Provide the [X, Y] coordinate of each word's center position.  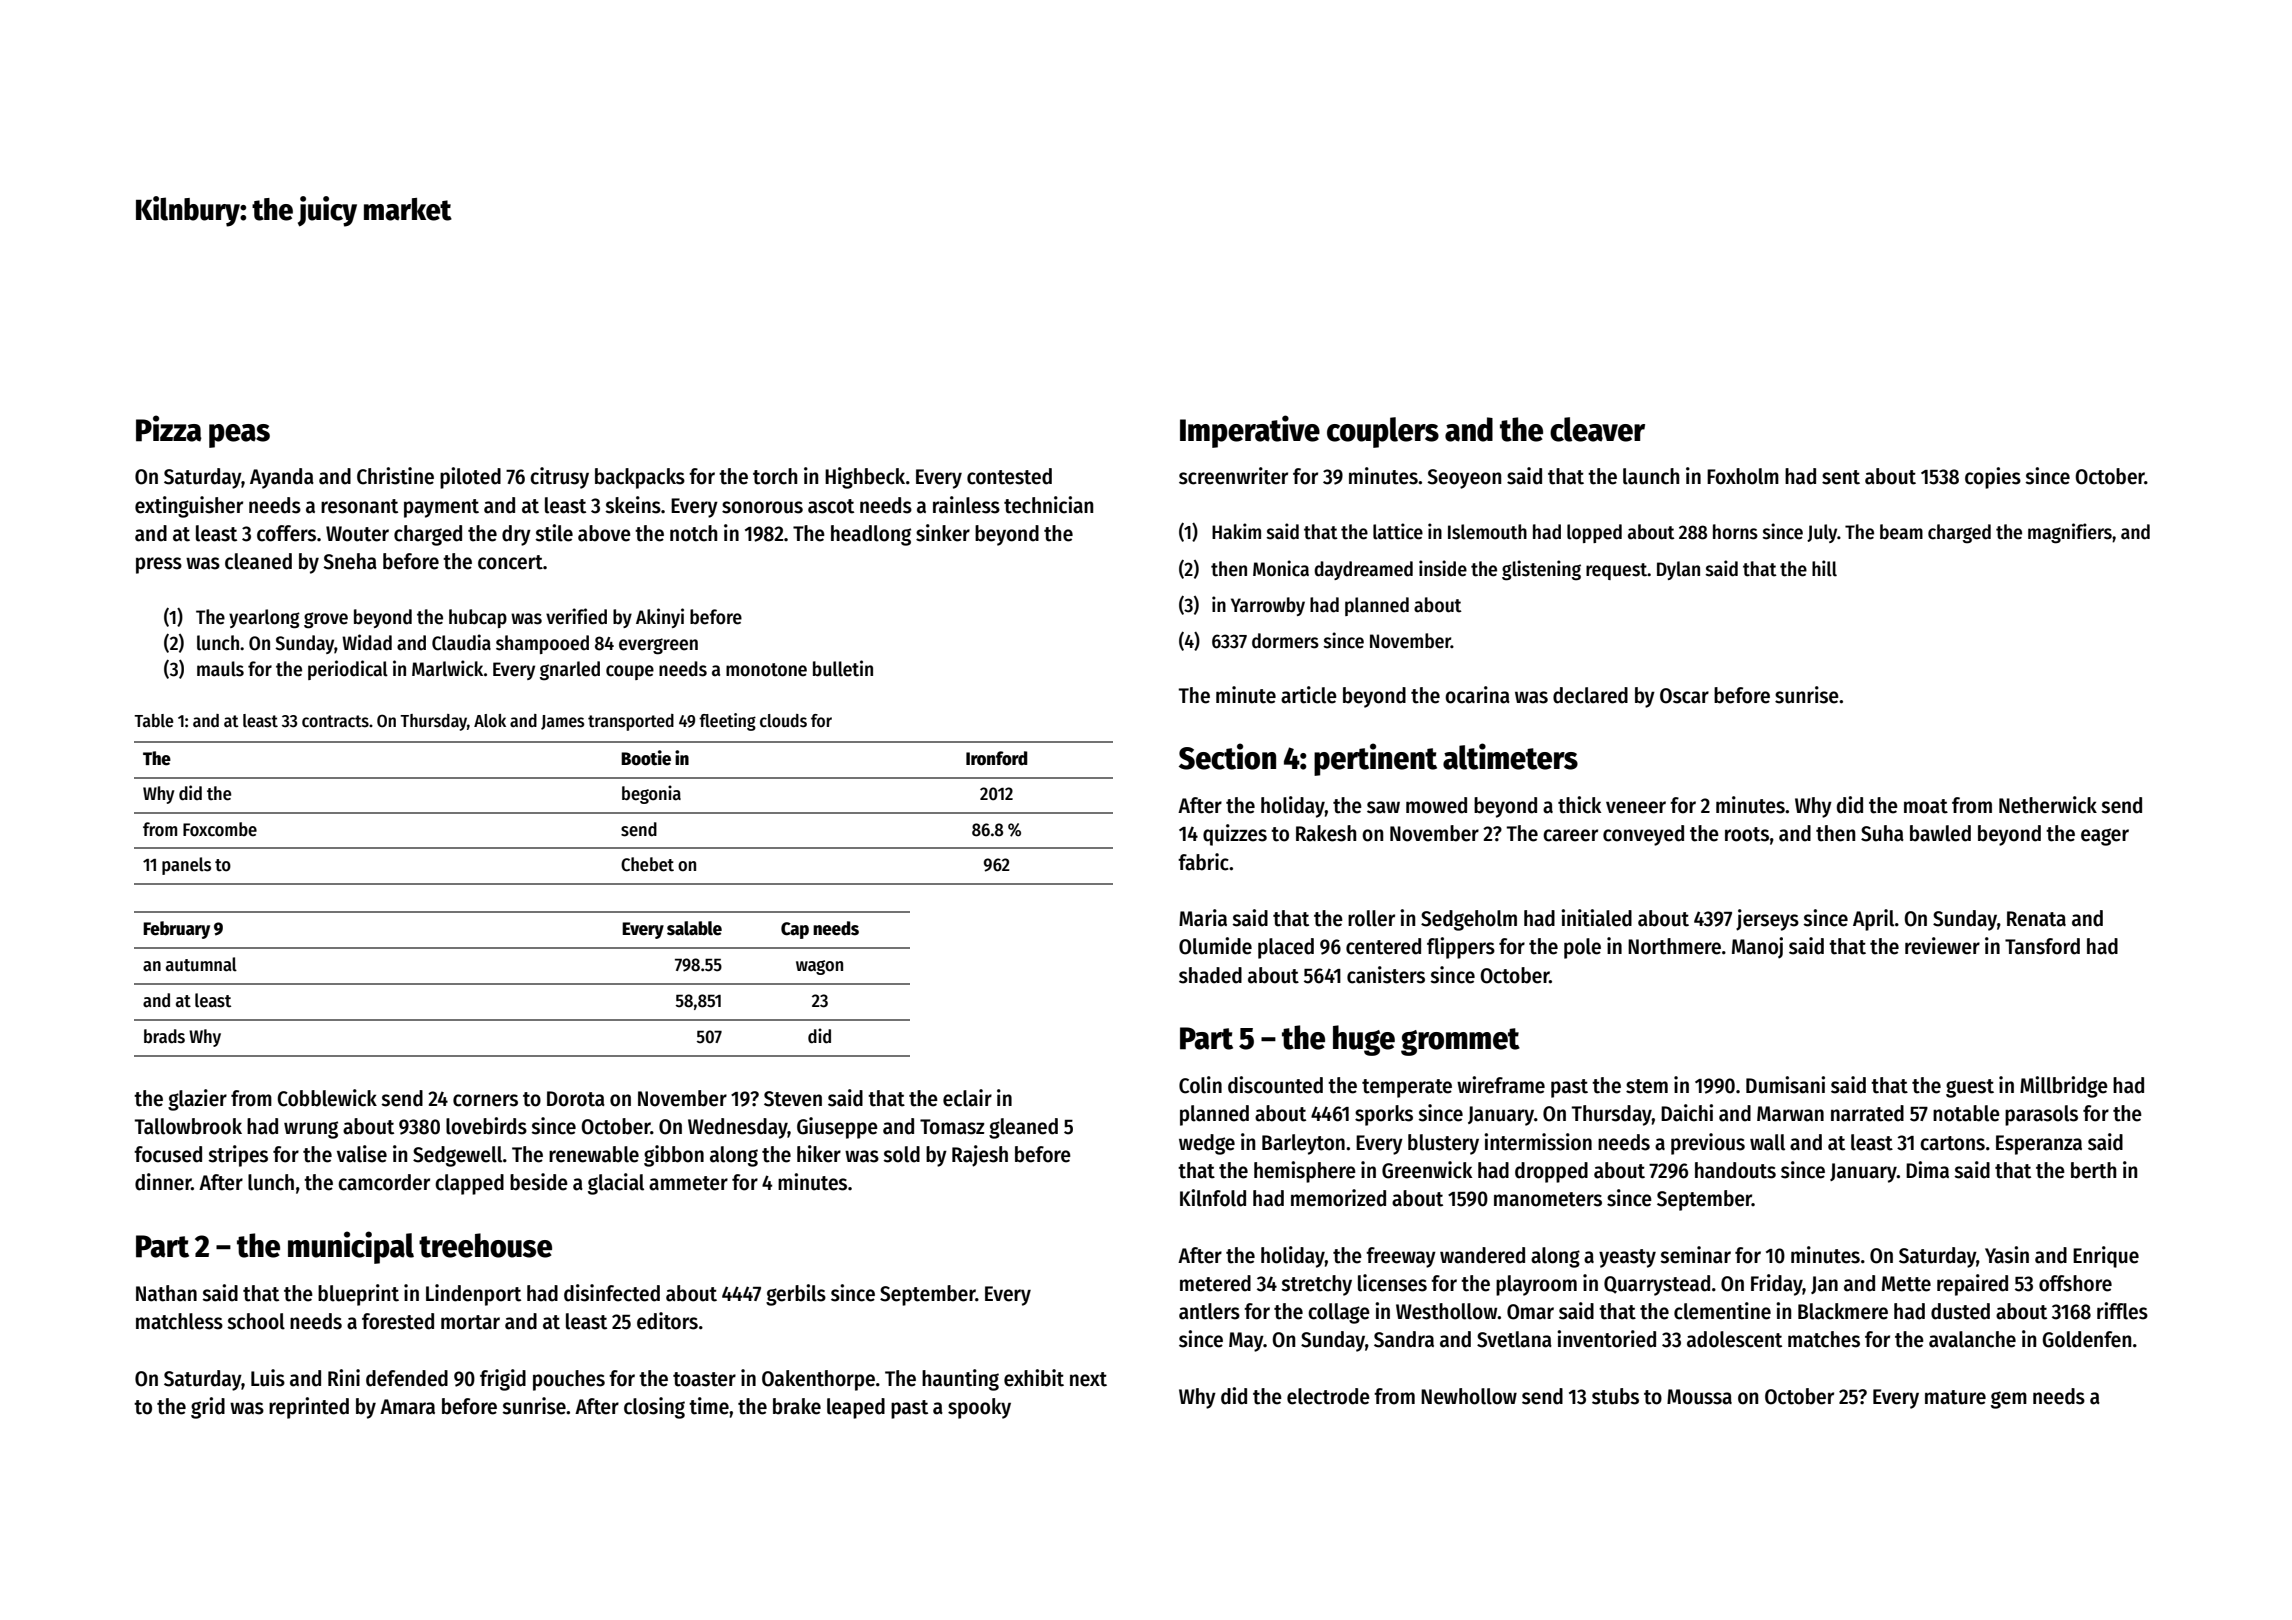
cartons [1952, 1143]
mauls [220, 669]
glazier [197, 1100]
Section [1227, 756]
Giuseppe [837, 1128]
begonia [651, 794]
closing [654, 1408]
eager [2105, 837]
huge [1364, 1040]
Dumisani [1785, 1085]
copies [1993, 478]
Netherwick [2048, 805]
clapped [469, 1184]
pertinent [1375, 759]
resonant [359, 506]
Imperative [1250, 431]
